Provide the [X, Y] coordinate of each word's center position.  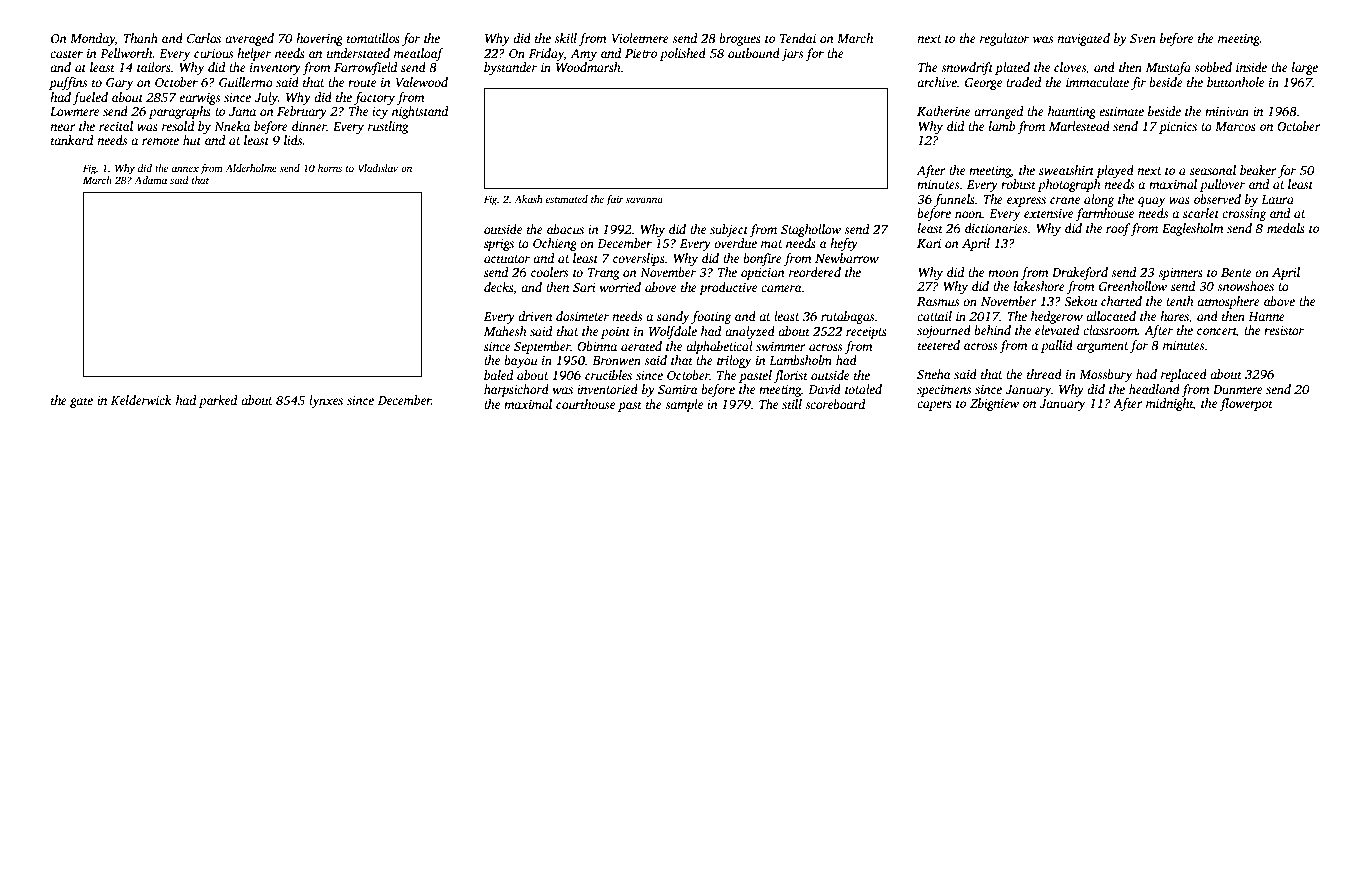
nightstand [420, 112]
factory [374, 98]
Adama [150, 180]
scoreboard [835, 404]
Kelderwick [141, 400]
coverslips [639, 259]
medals [1286, 228]
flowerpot [1246, 404]
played [1115, 171]
